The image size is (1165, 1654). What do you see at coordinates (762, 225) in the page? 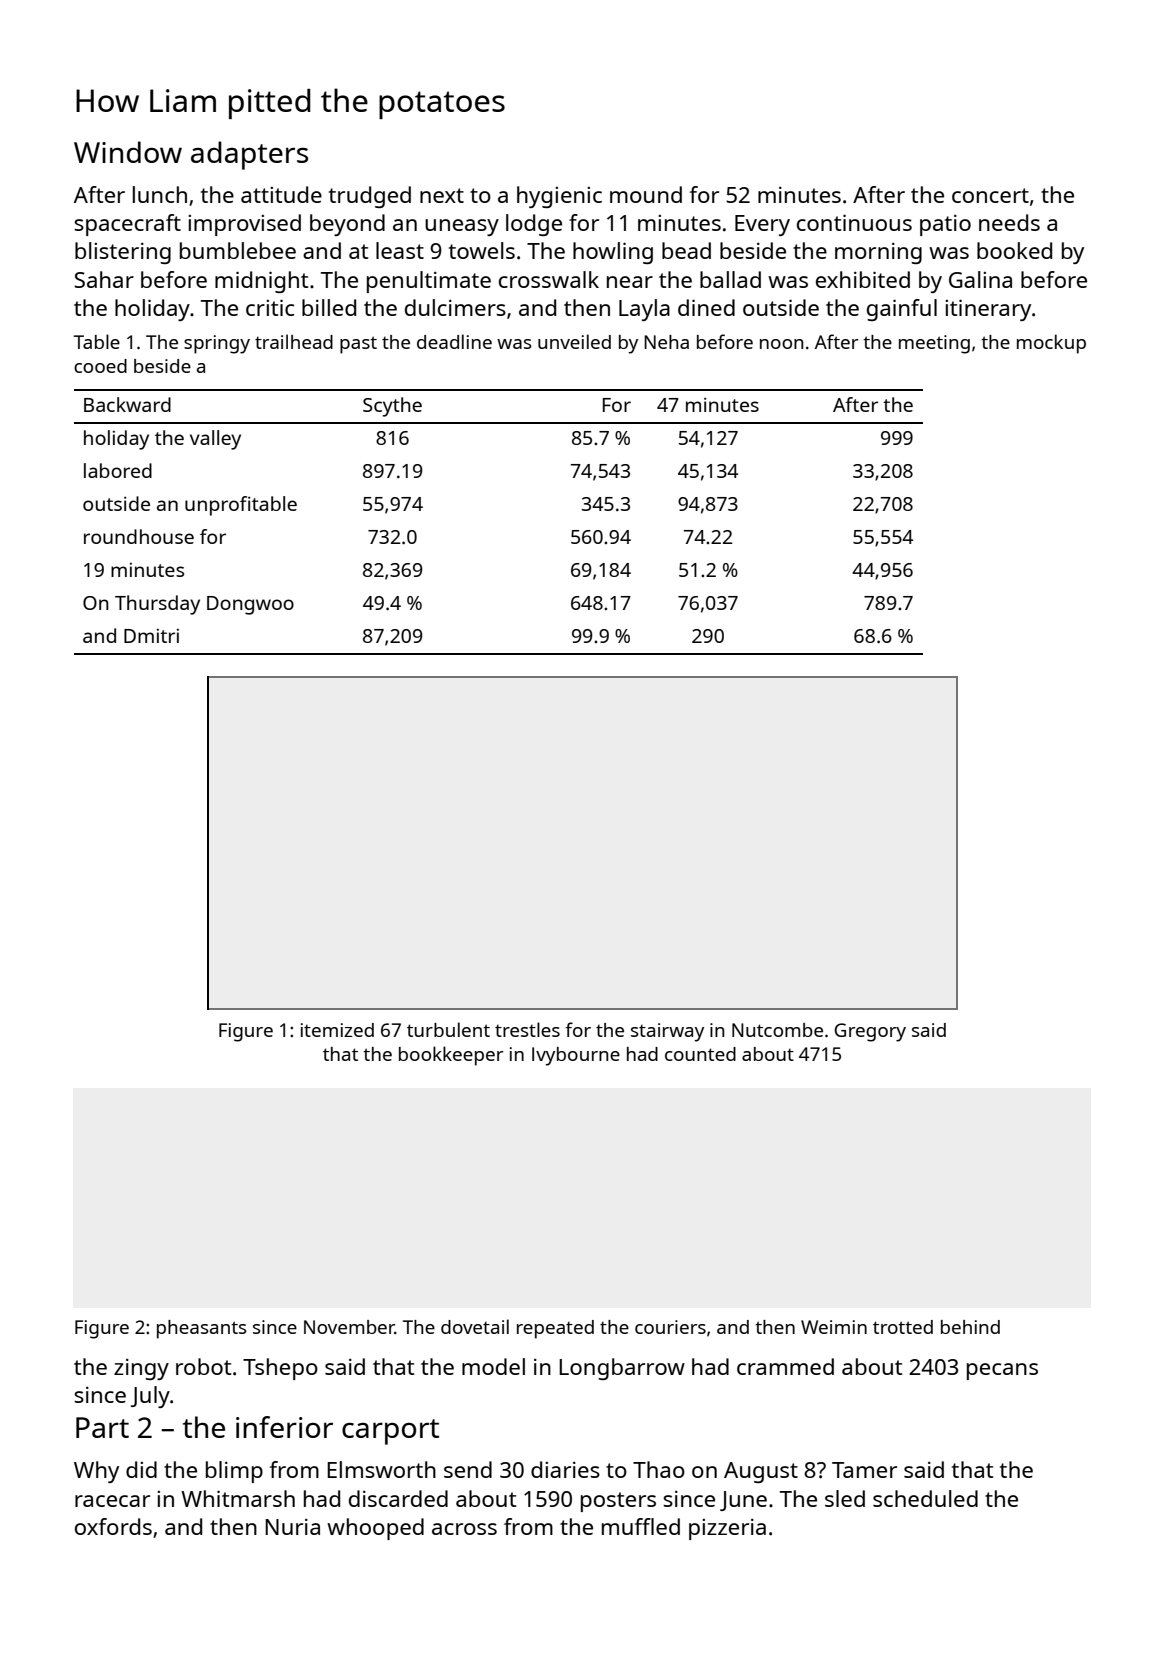
I see `Every` at bounding box center [762, 225].
